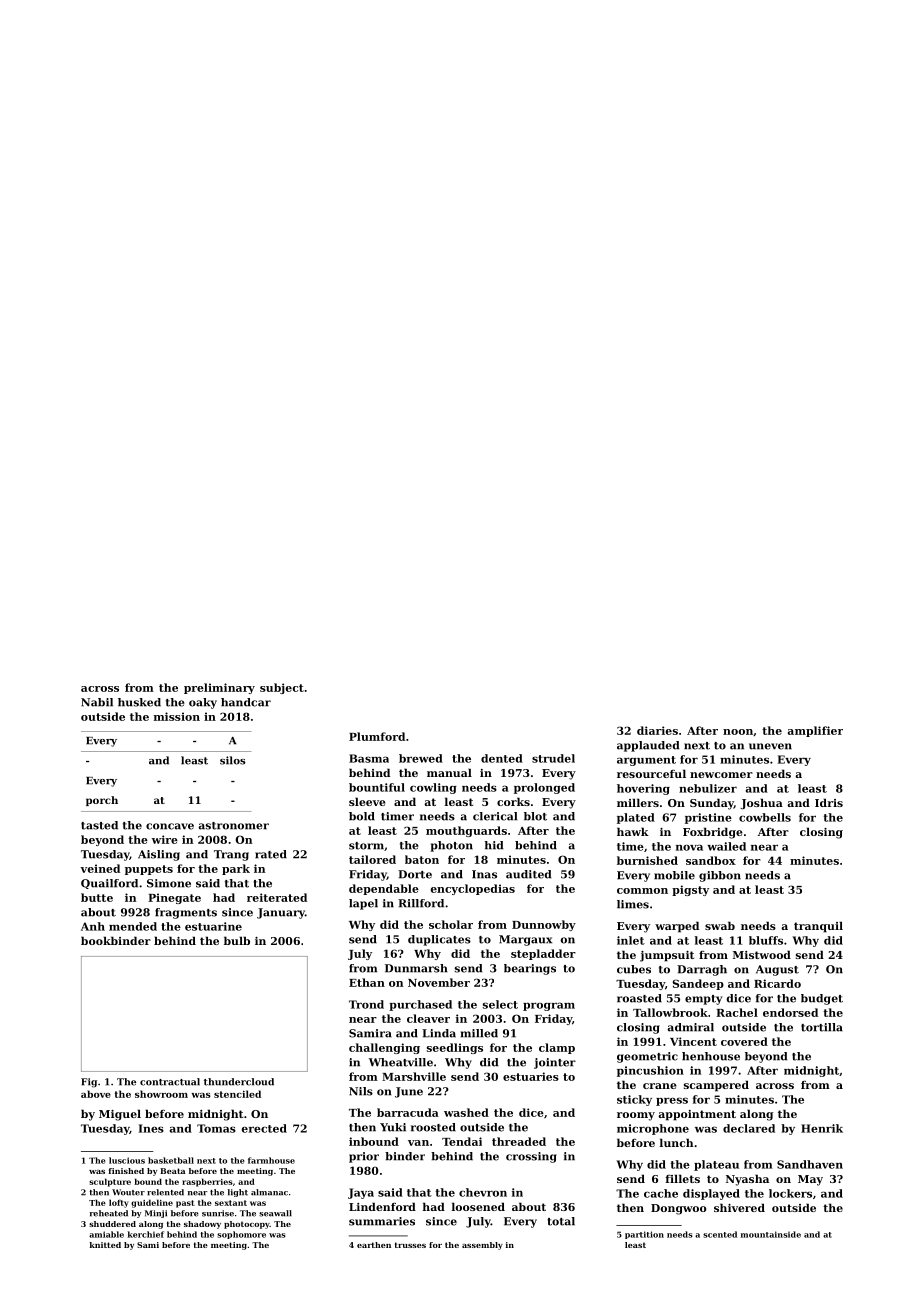 Image resolution: width=924 pixels, height=1308 pixels. What do you see at coordinates (818, 927) in the image?
I see `tranquil` at bounding box center [818, 927].
